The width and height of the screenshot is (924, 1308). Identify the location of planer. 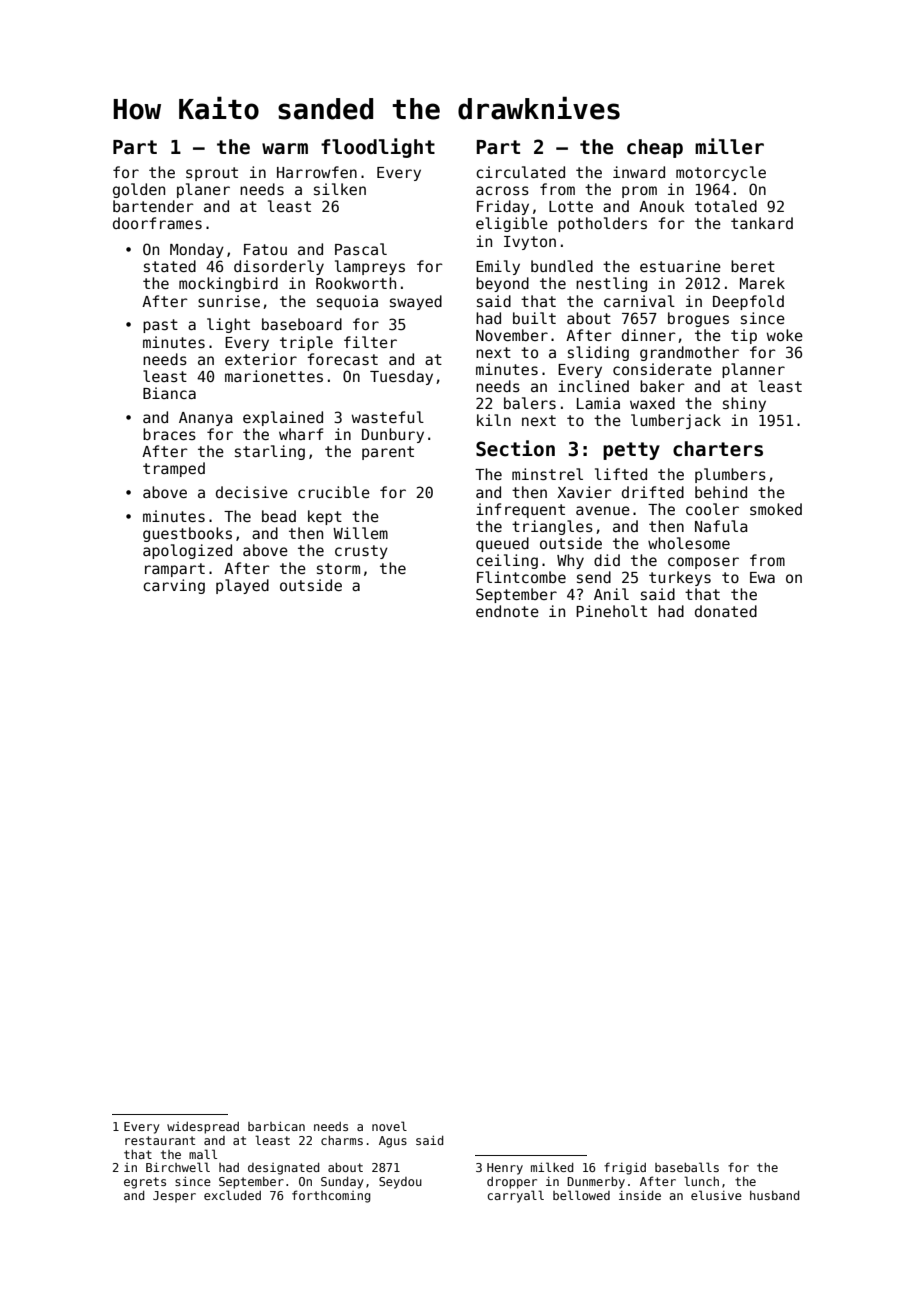
(203, 190).
